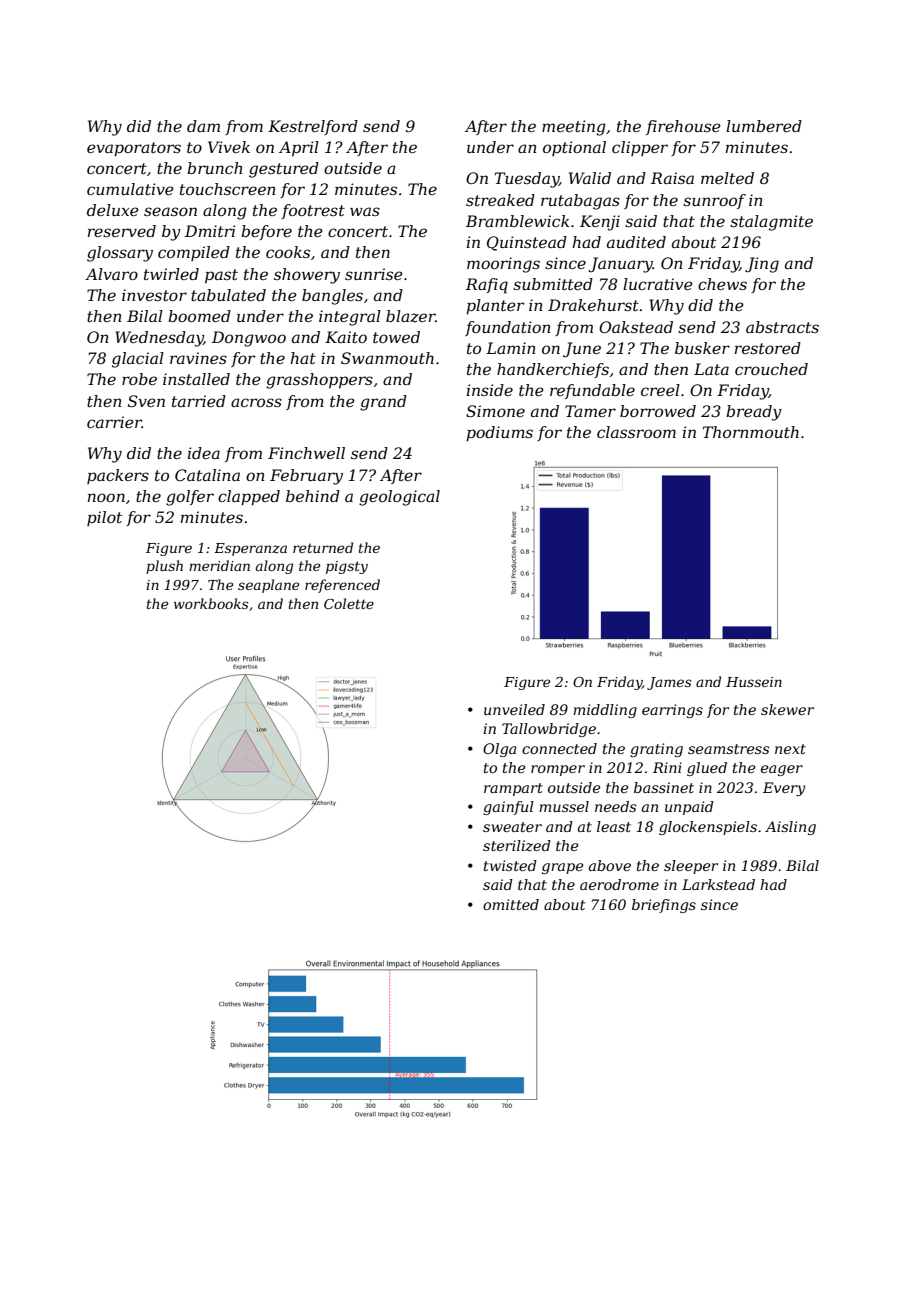  Describe the element at coordinates (313, 127) in the screenshot. I see `Kestrelford` at that location.
